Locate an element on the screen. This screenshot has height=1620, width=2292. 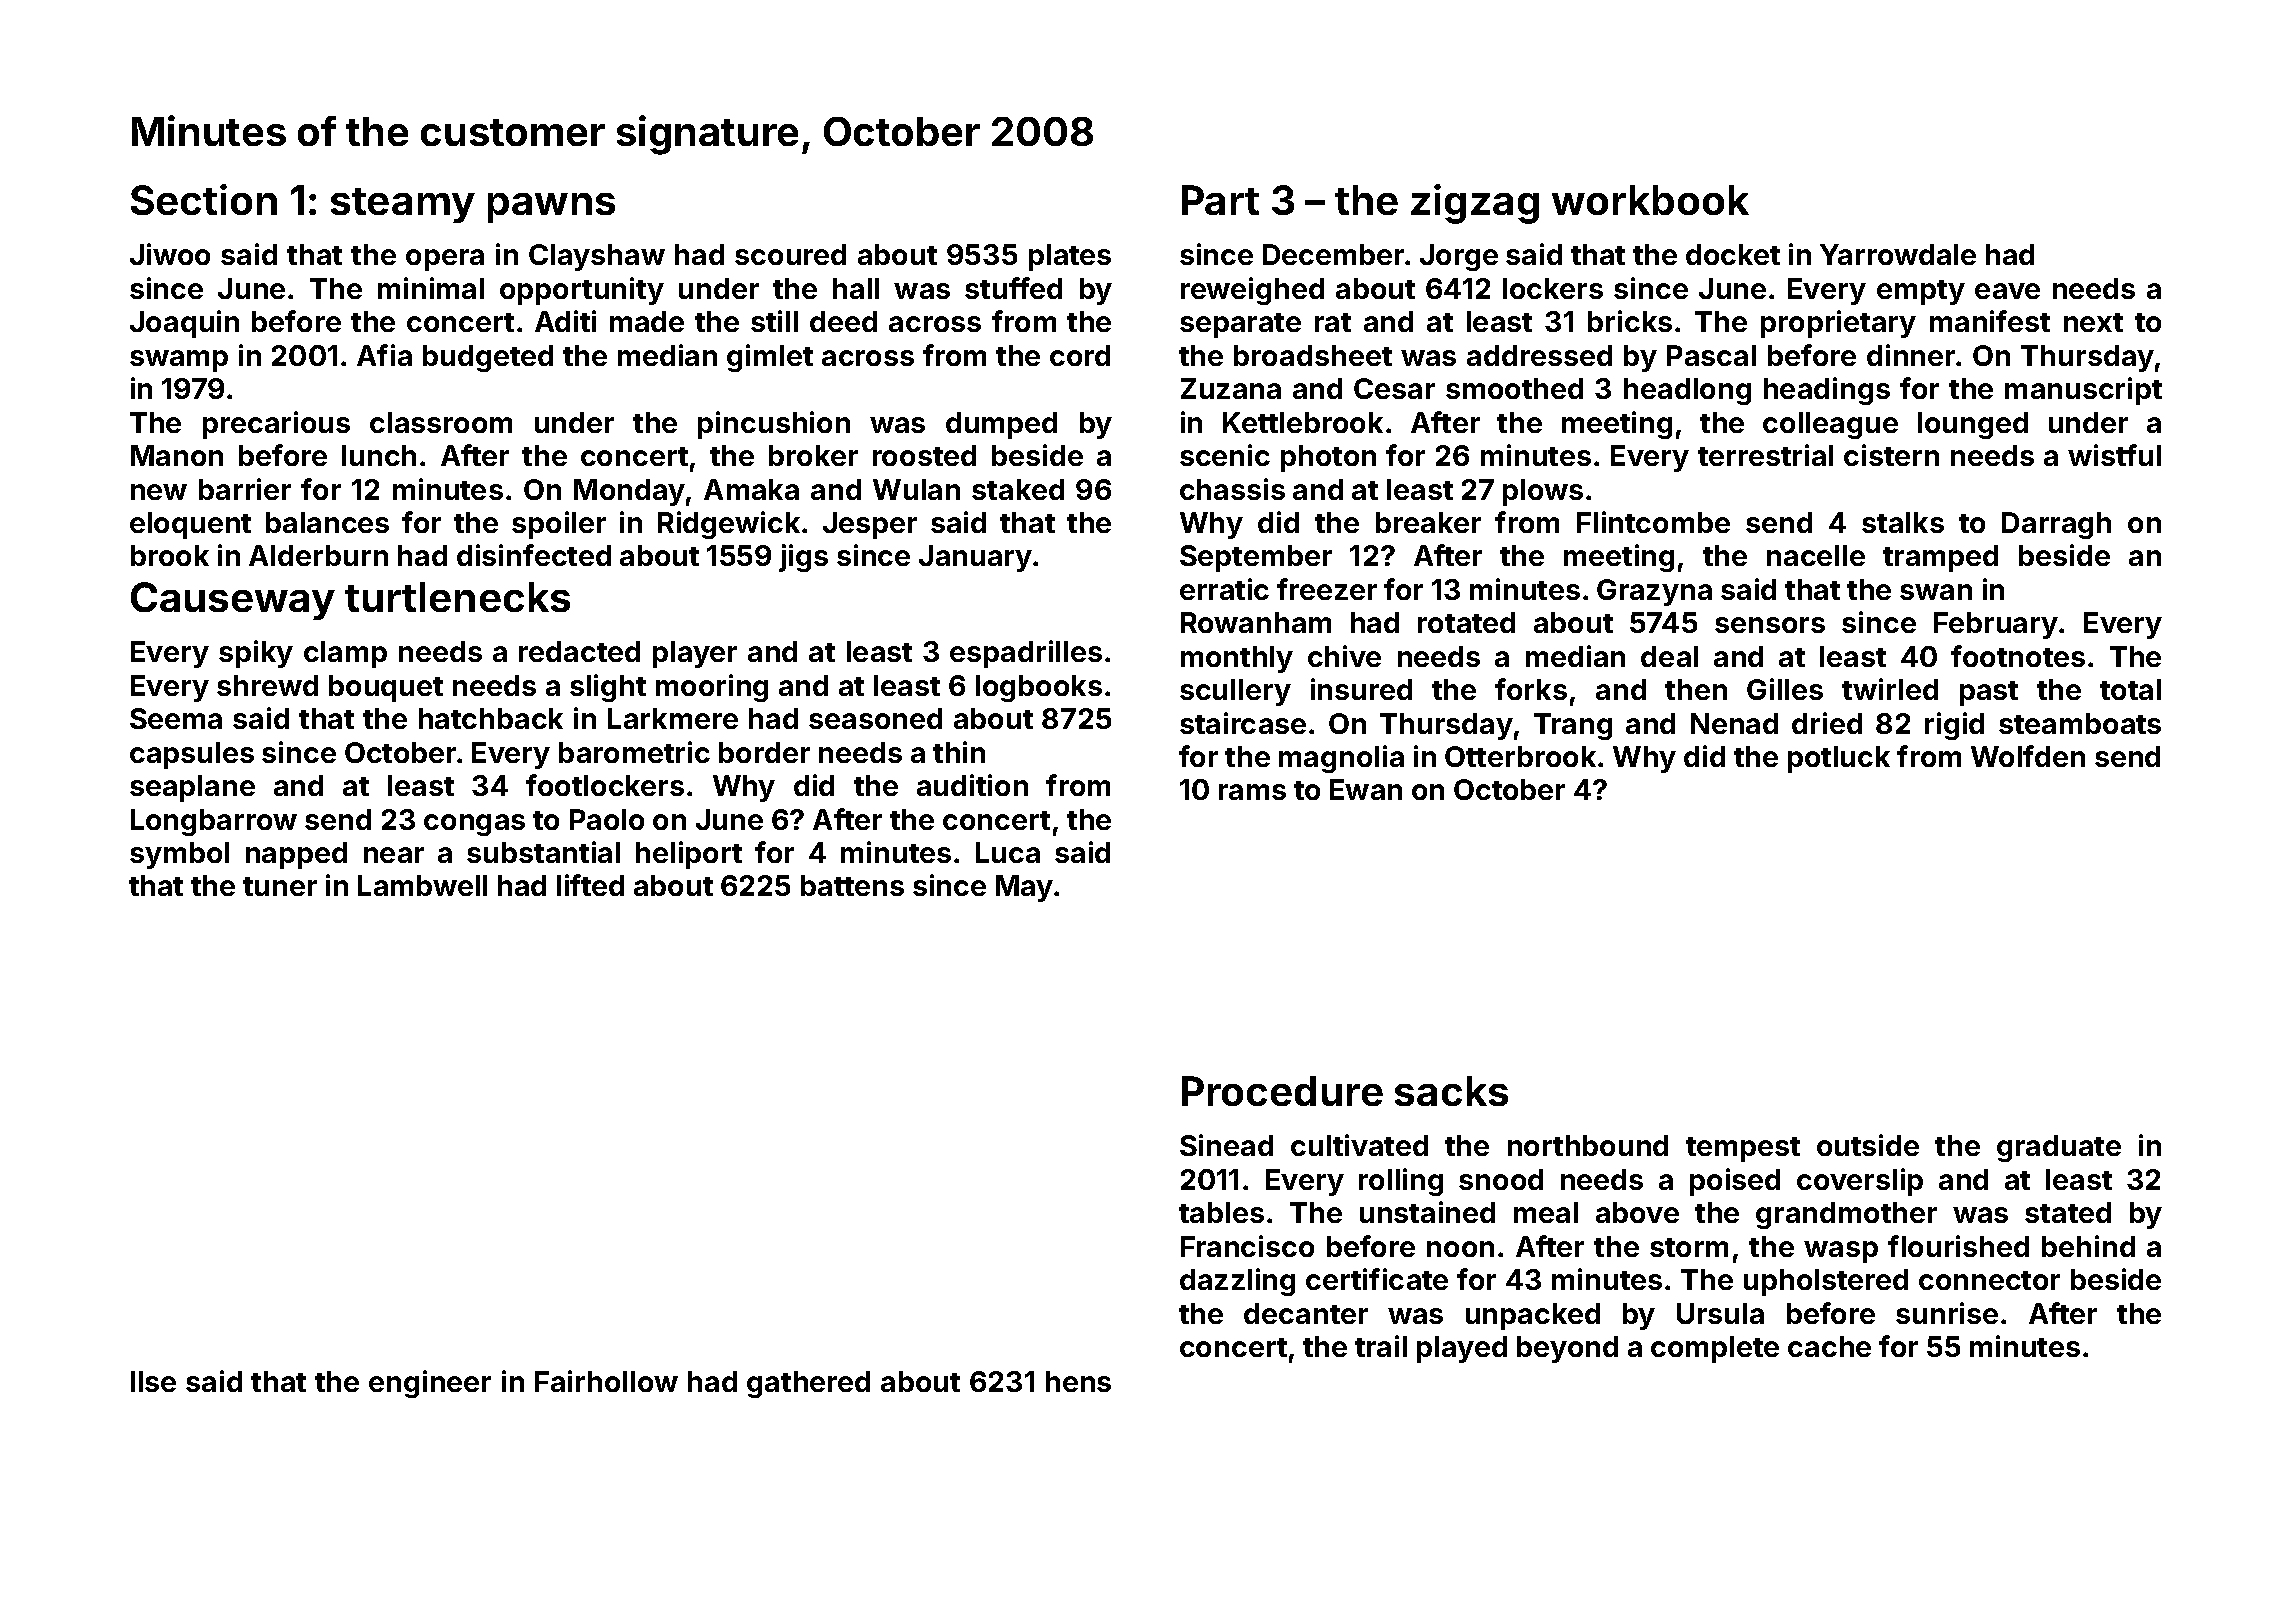
Seema is located at coordinates (176, 718).
